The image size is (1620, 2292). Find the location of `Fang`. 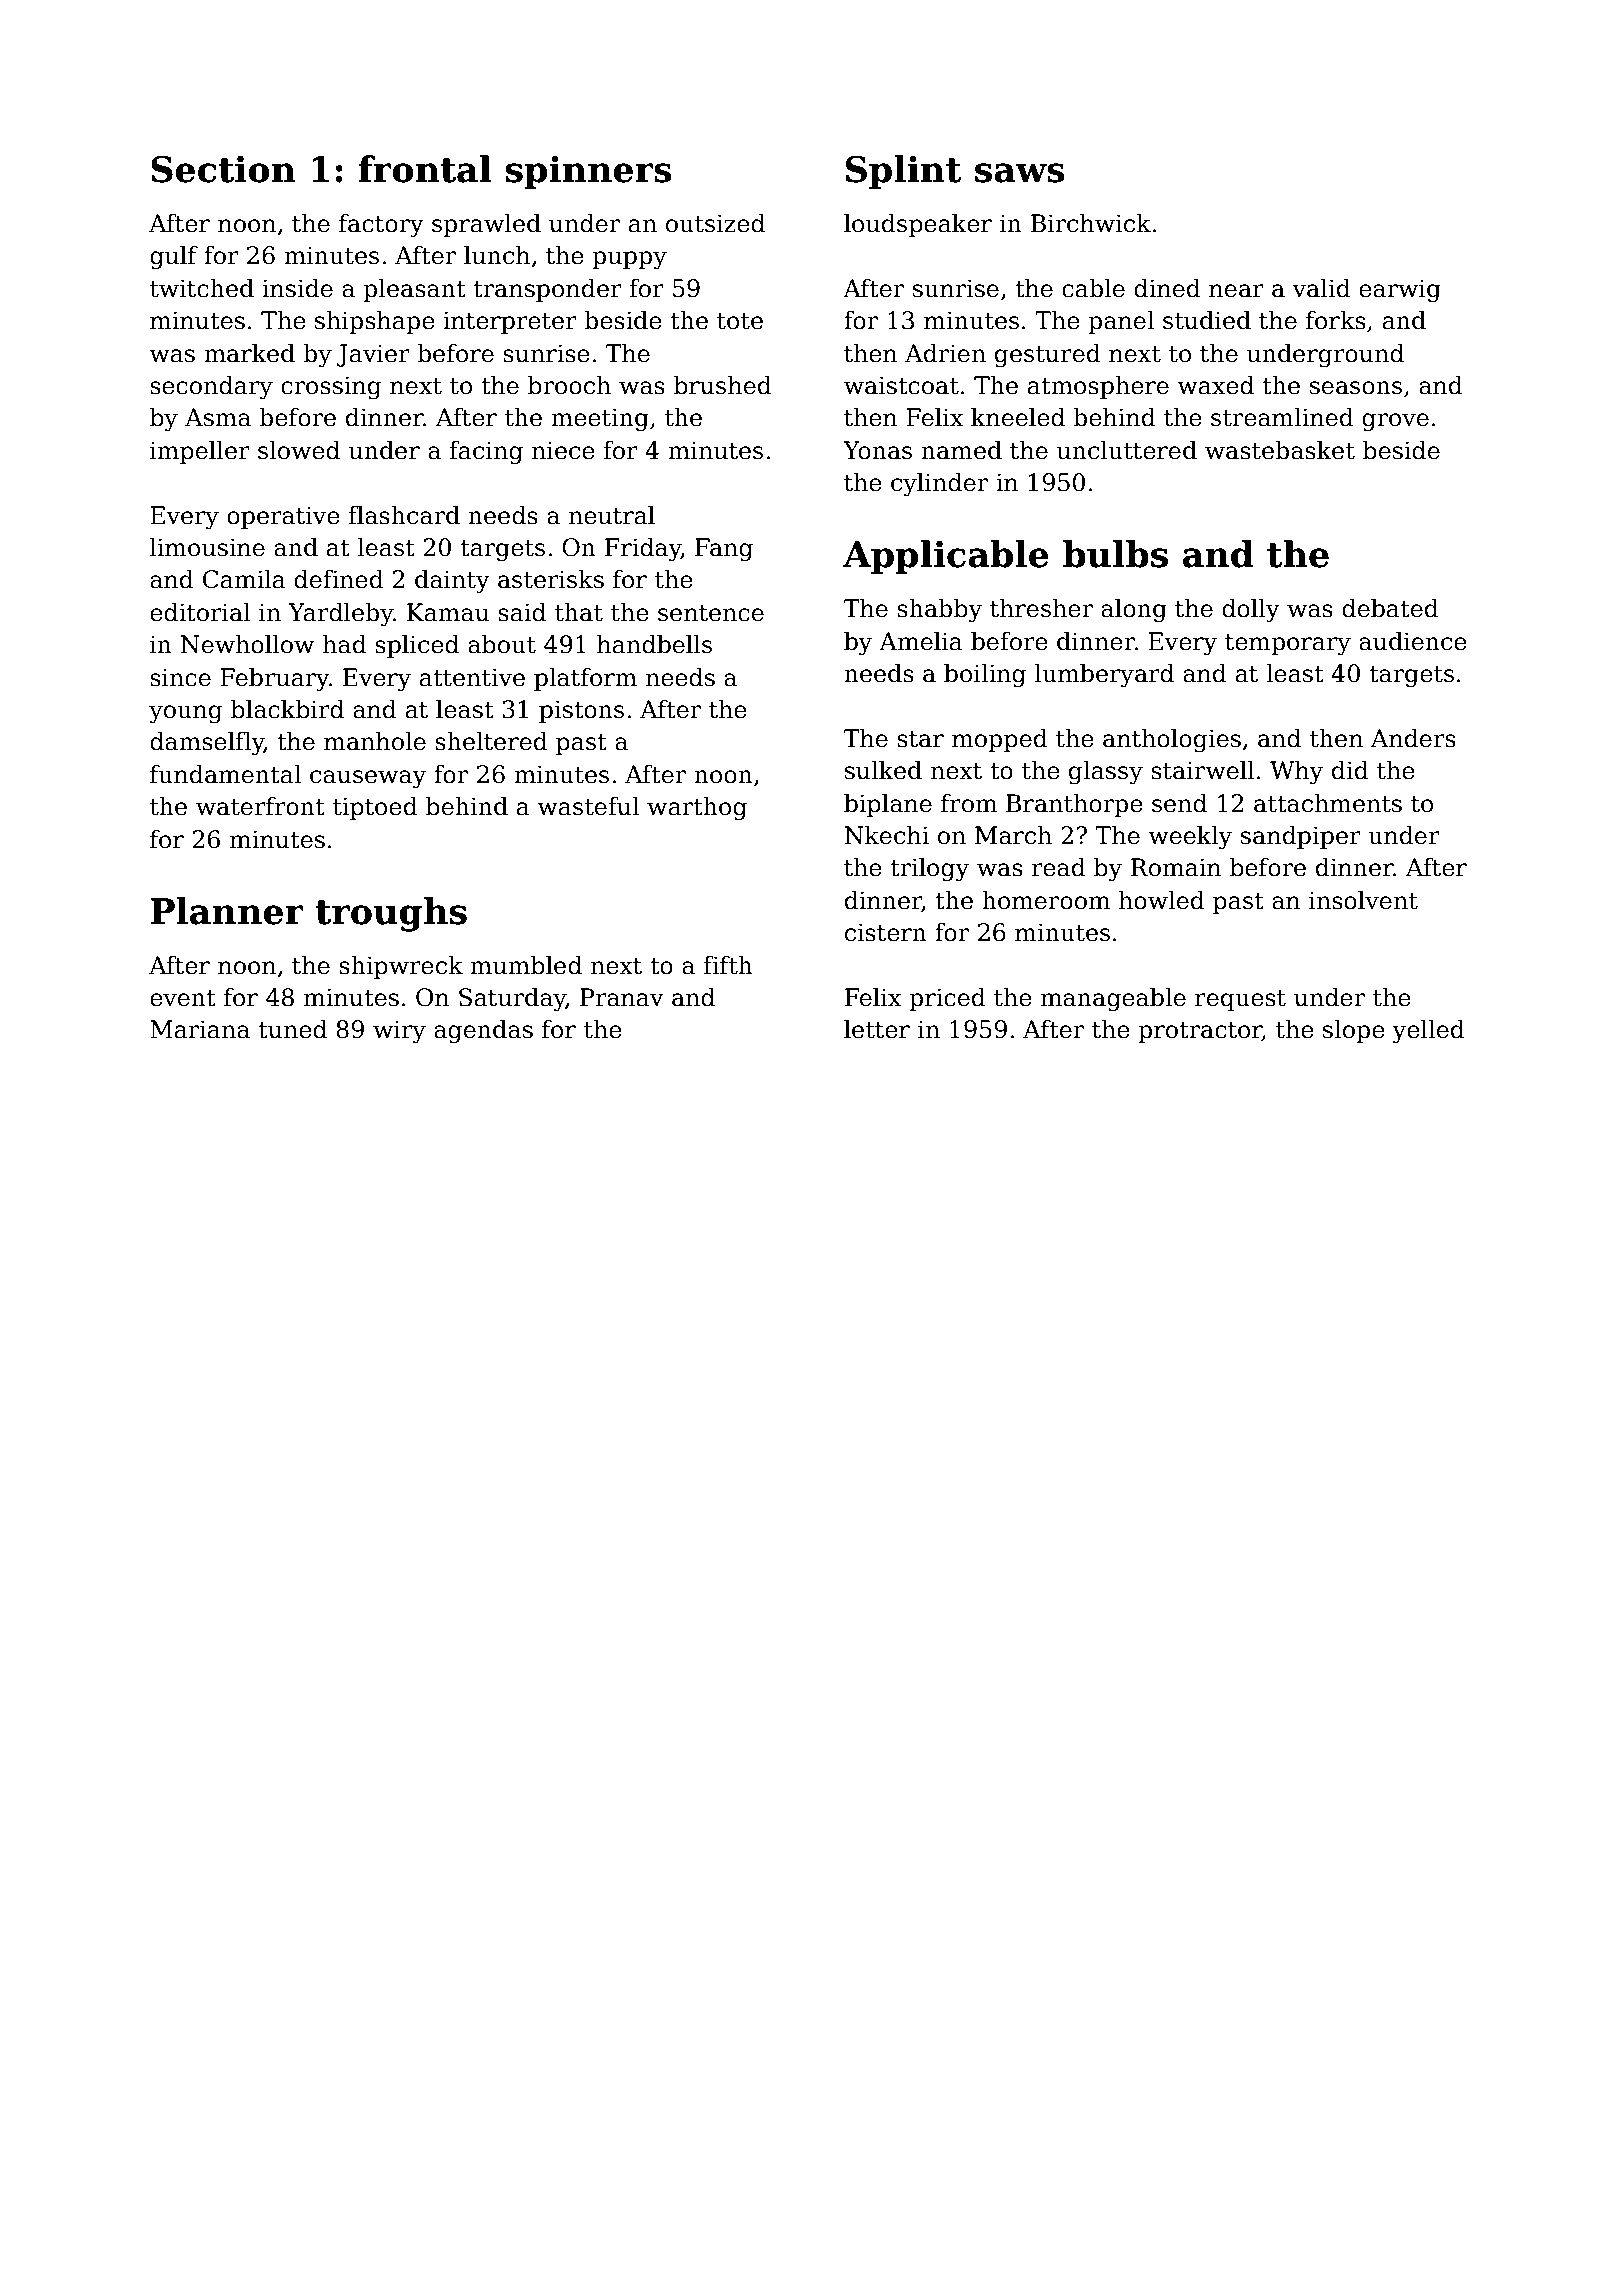

Fang is located at coordinates (724, 549).
